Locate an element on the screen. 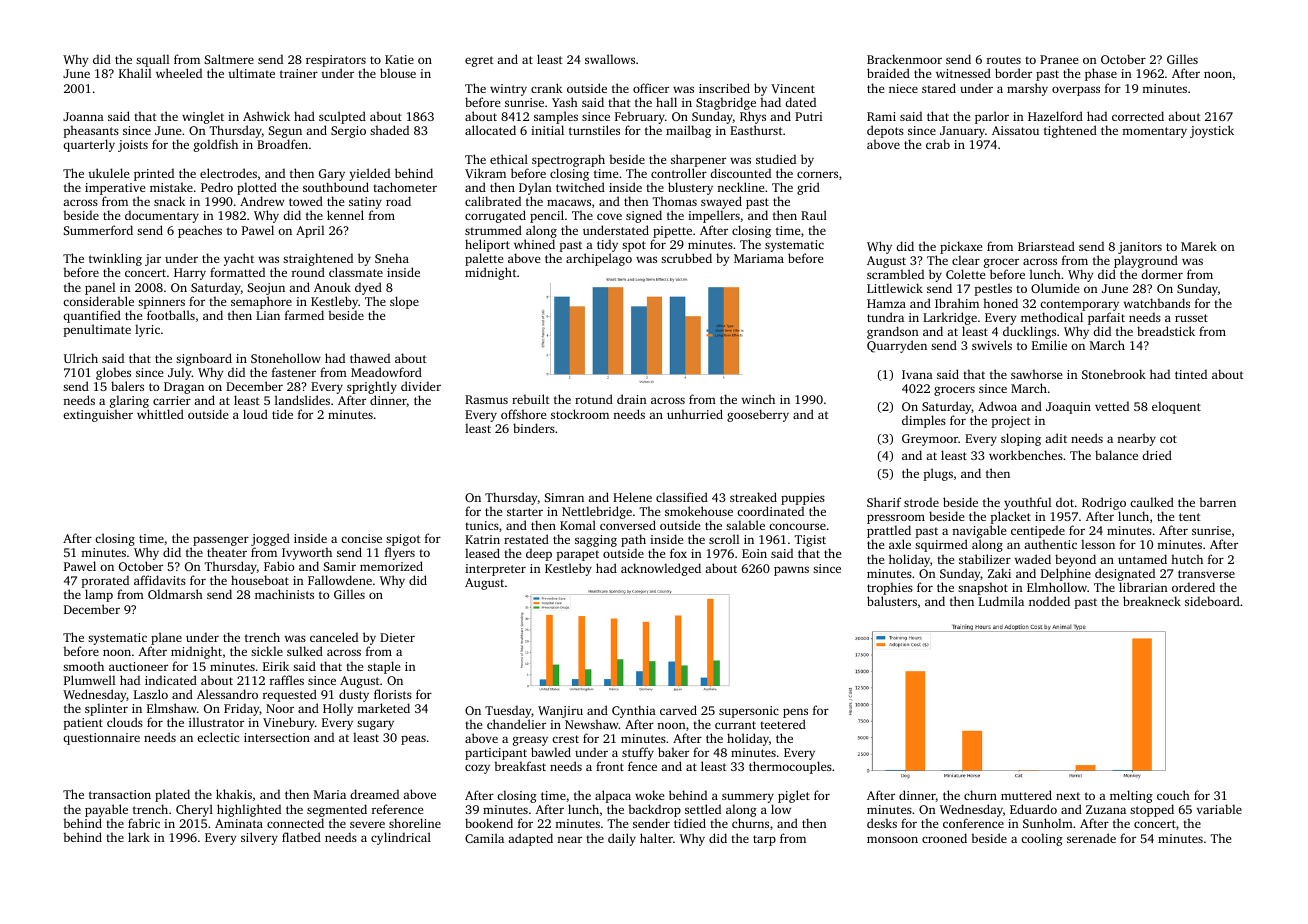  Pranee is located at coordinates (1059, 59).
